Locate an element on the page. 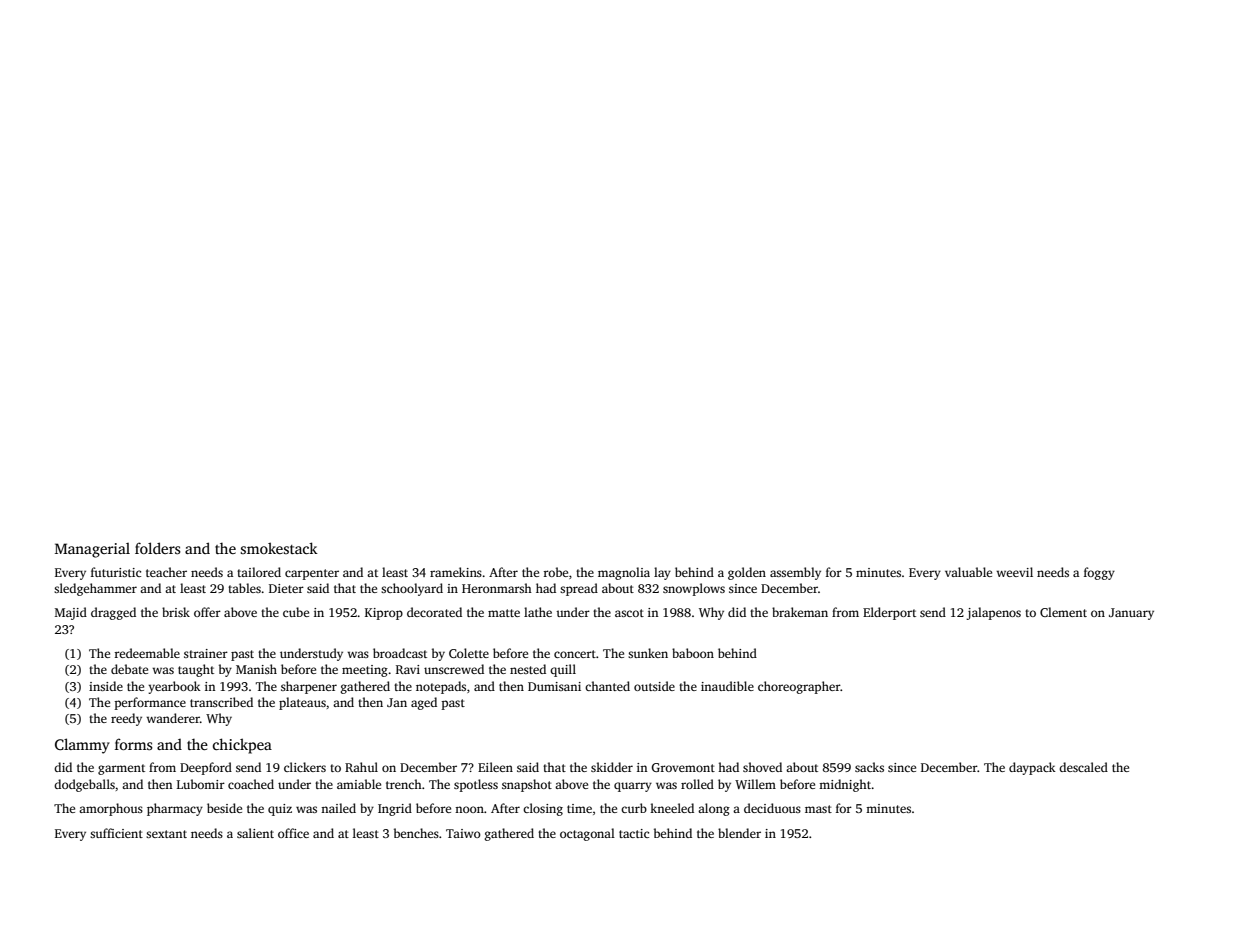  mast is located at coordinates (818, 809).
